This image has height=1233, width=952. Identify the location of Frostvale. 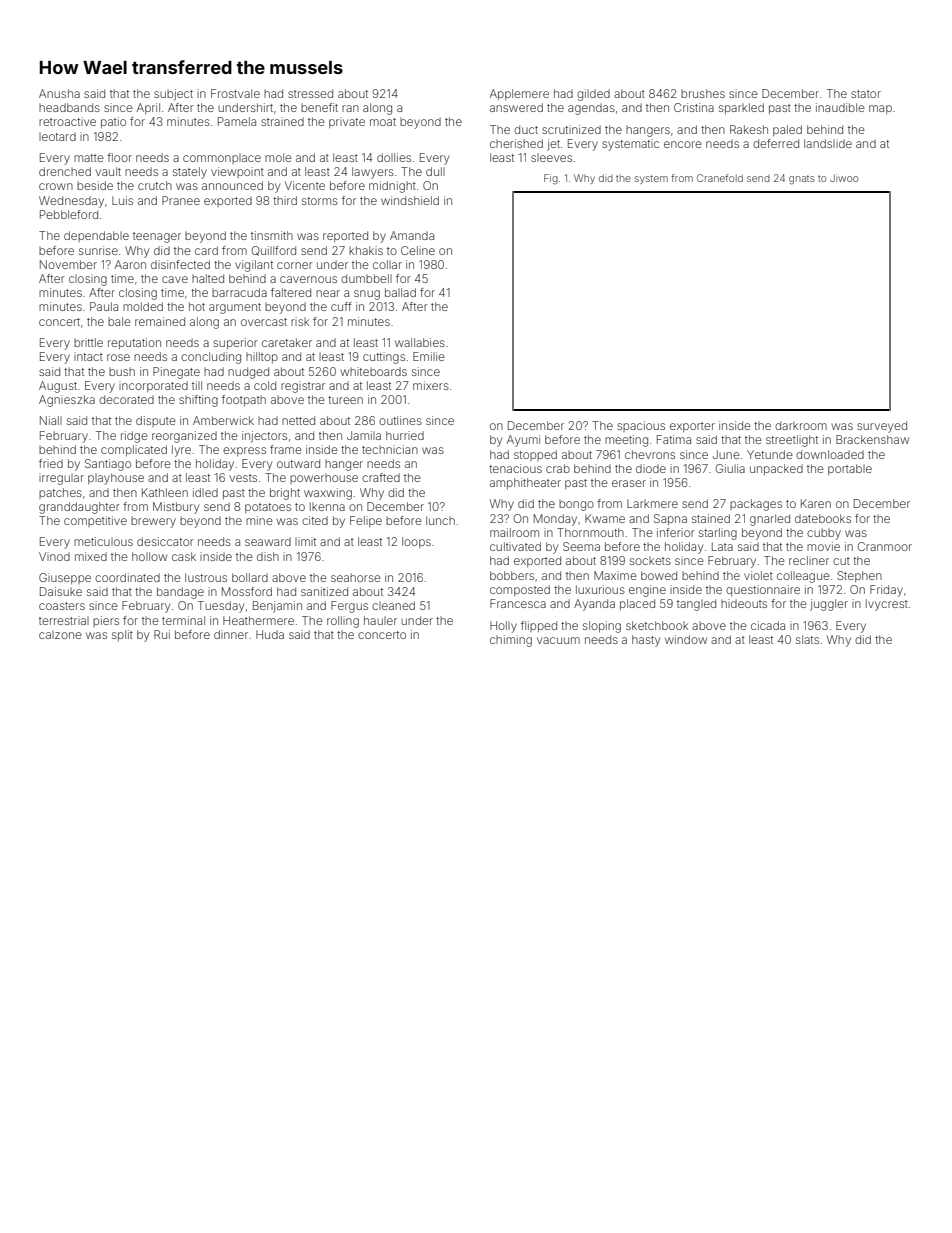
(235, 93).
